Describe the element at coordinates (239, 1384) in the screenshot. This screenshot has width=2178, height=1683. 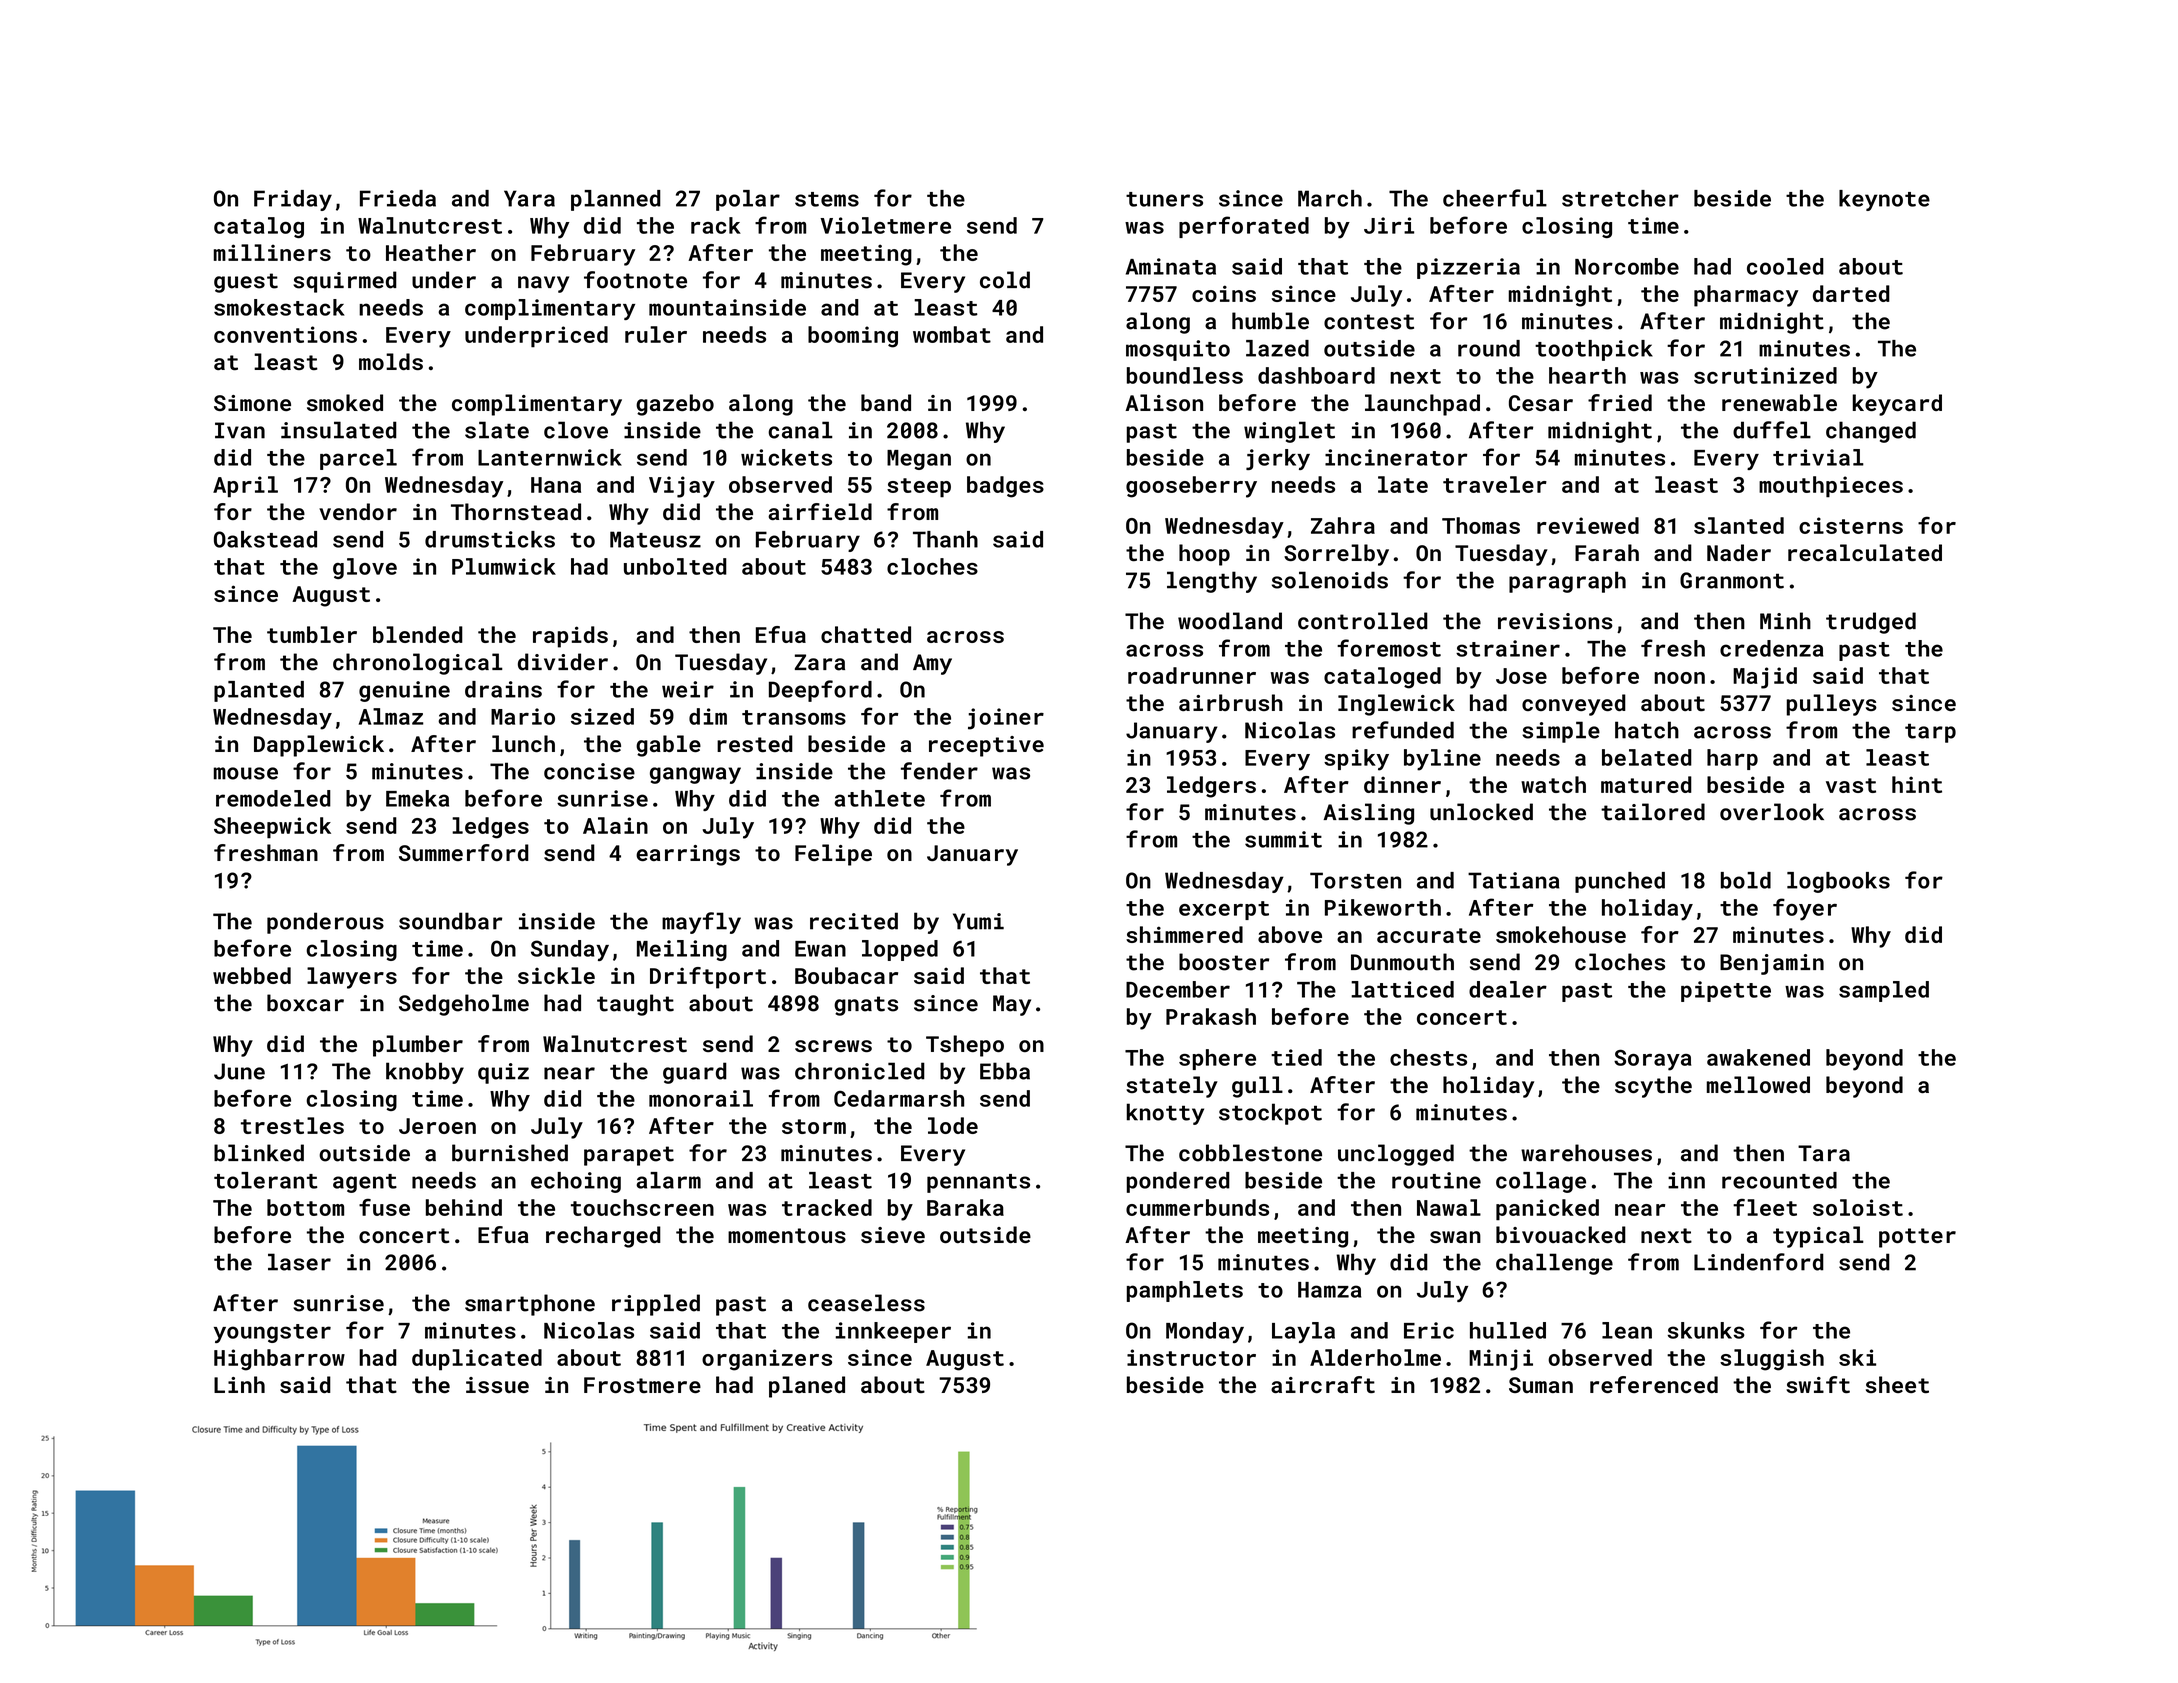
I see `Linh` at that location.
